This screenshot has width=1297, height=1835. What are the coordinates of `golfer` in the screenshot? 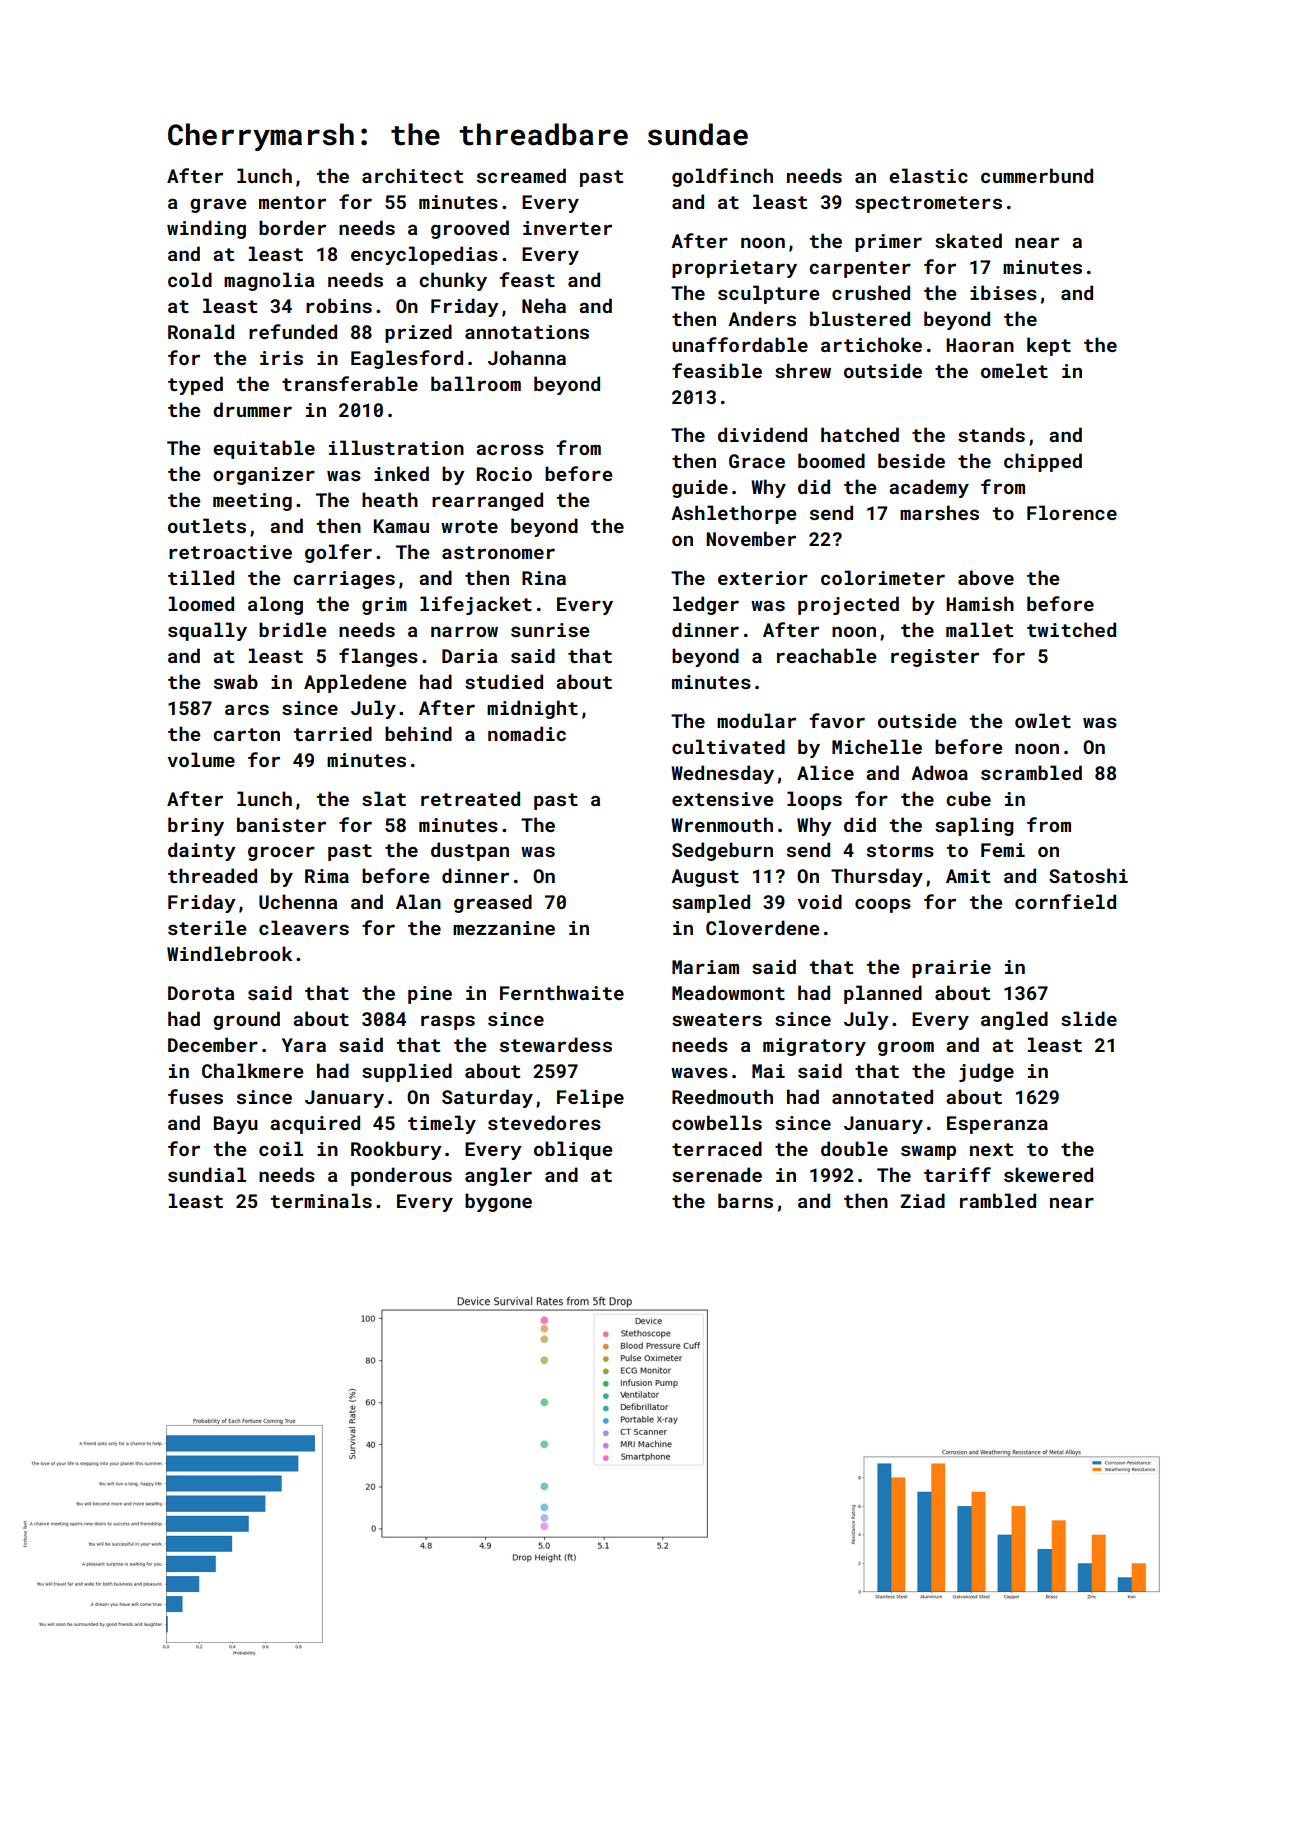 It's located at (338, 553).
